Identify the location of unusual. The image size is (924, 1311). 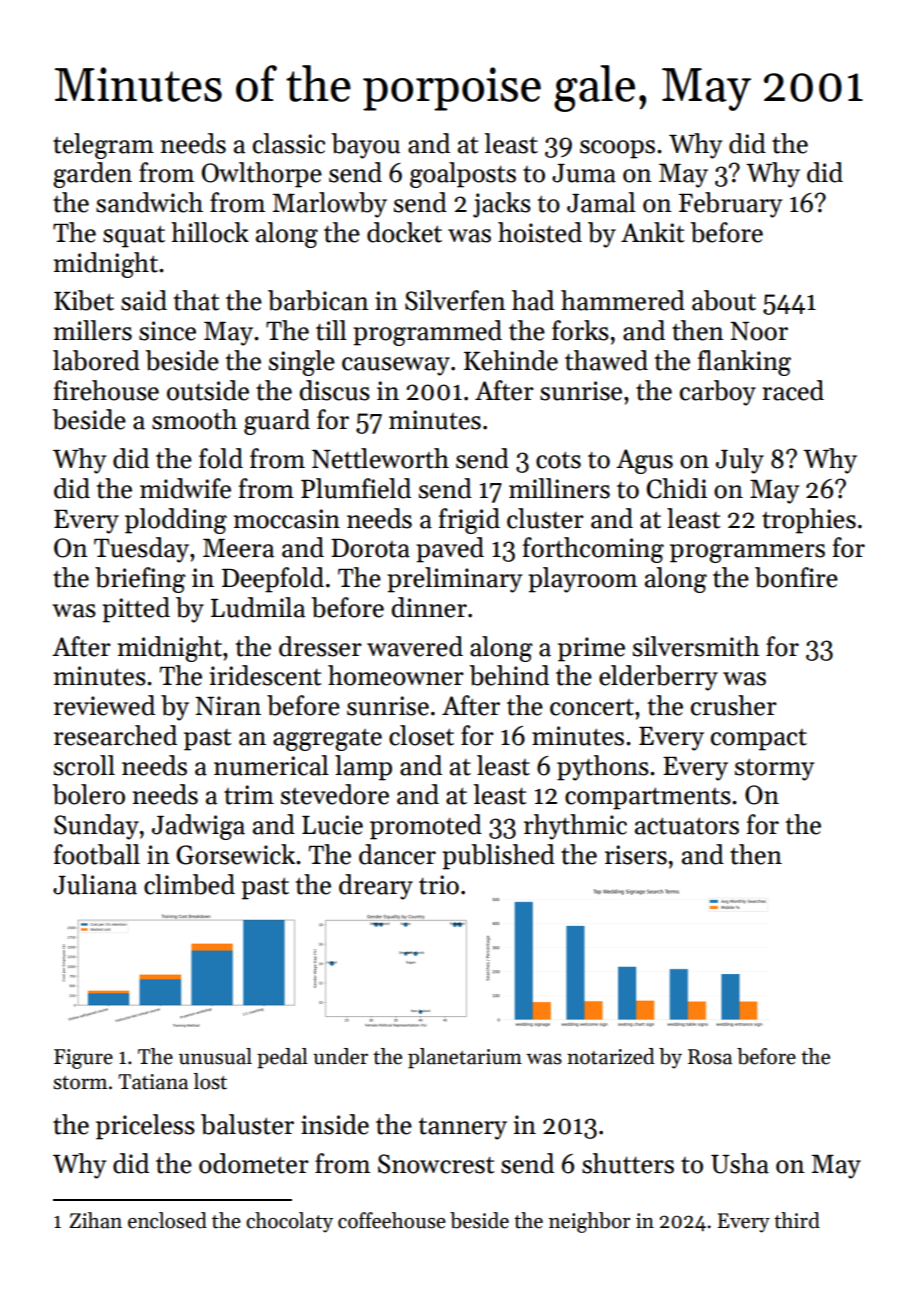
(215, 1056).
